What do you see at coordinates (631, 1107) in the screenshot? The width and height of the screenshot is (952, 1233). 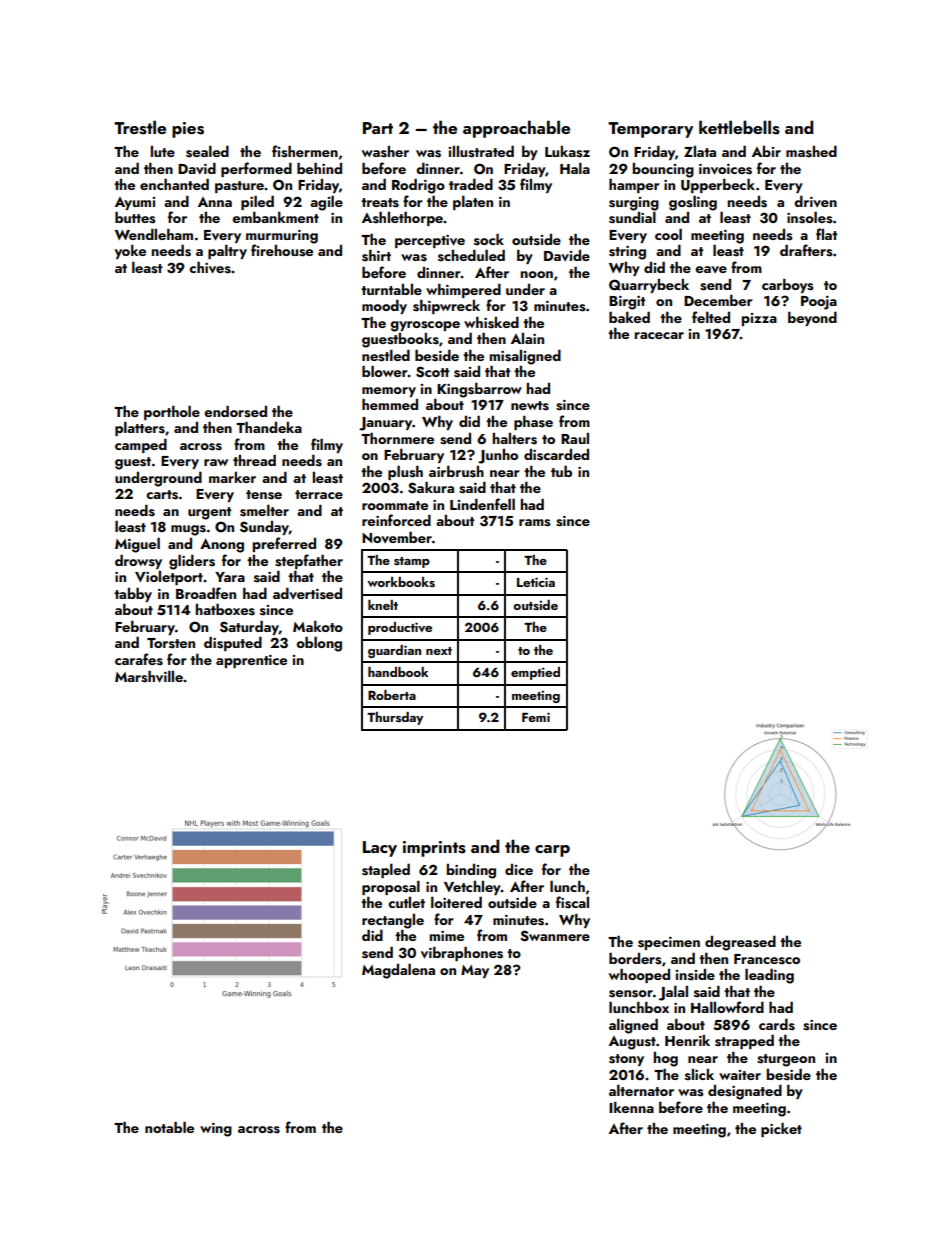 I see `Ikenna` at bounding box center [631, 1107].
